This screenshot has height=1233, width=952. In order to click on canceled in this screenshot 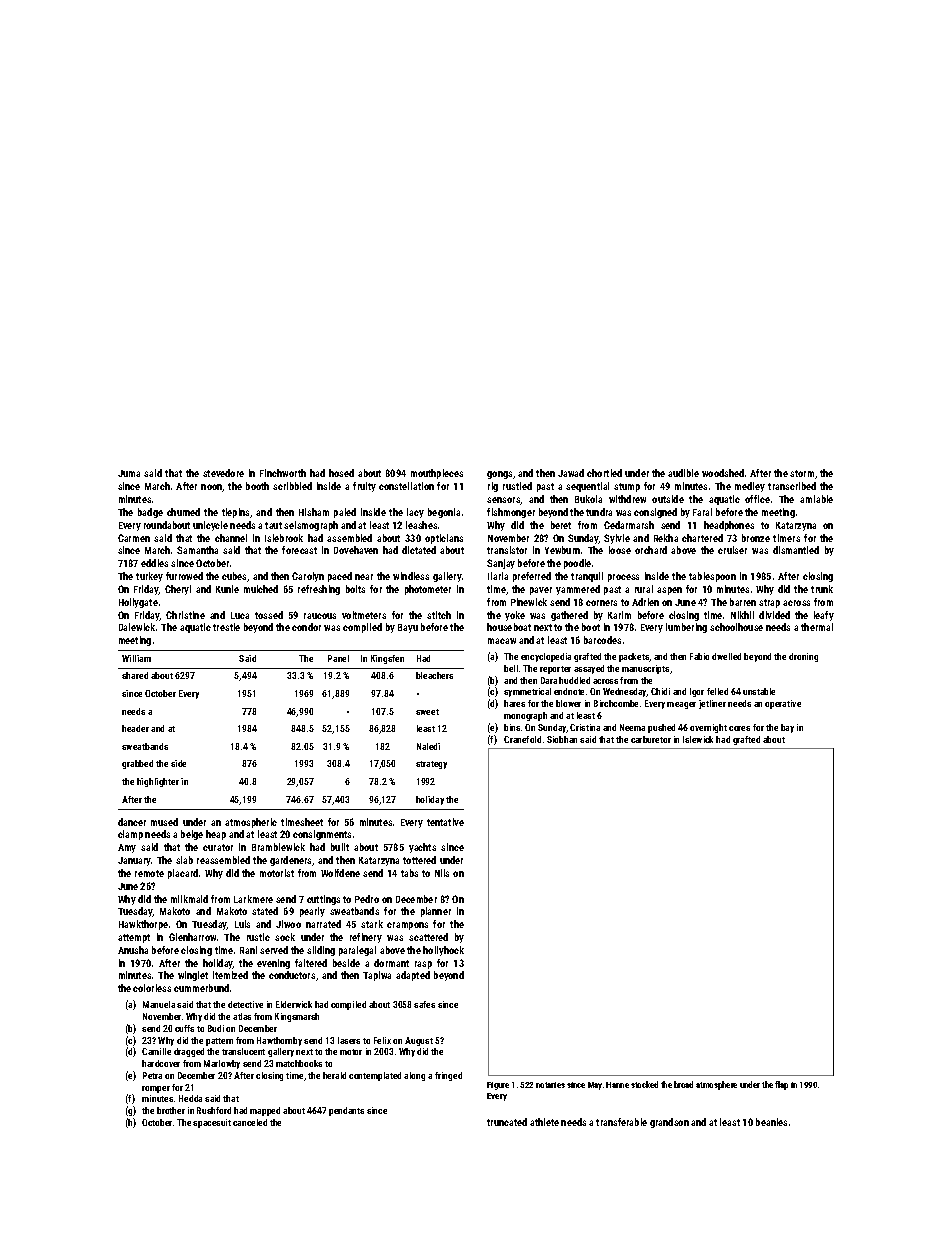, I will do `click(250, 1122)`.
